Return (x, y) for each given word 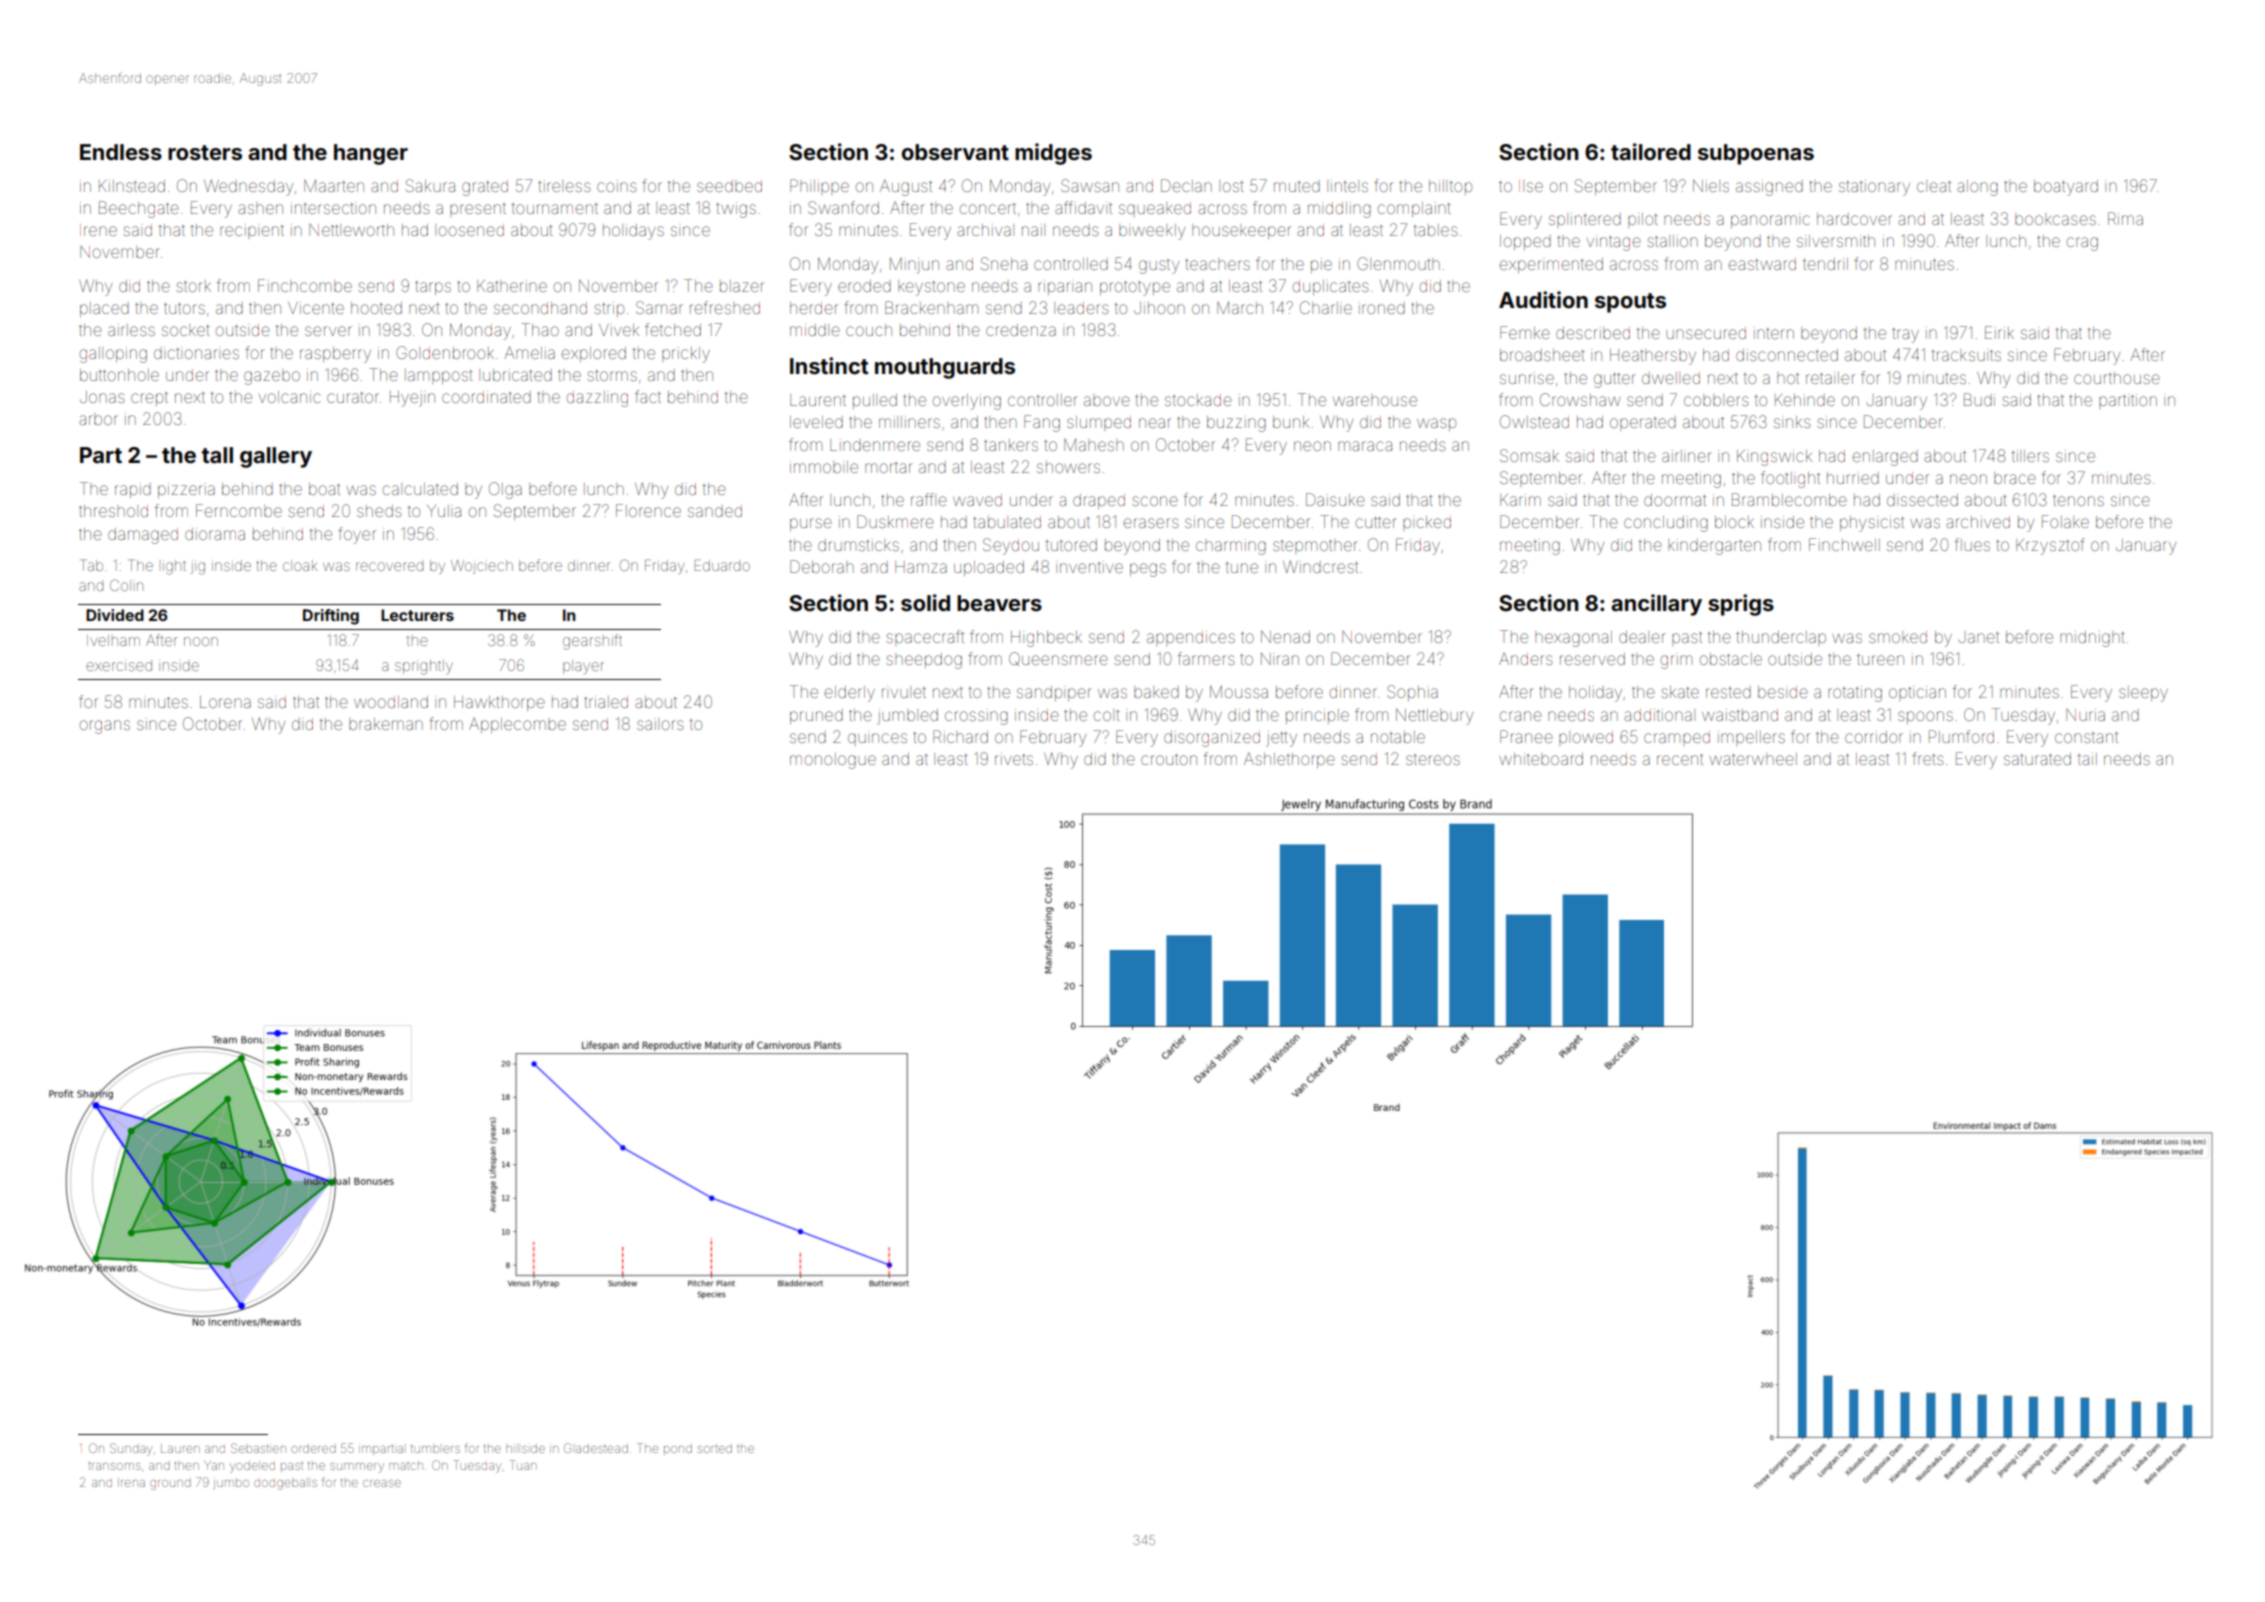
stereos (1433, 760)
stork (193, 286)
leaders (1081, 308)
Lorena (225, 702)
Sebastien (258, 1448)
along (1977, 188)
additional (1659, 715)
